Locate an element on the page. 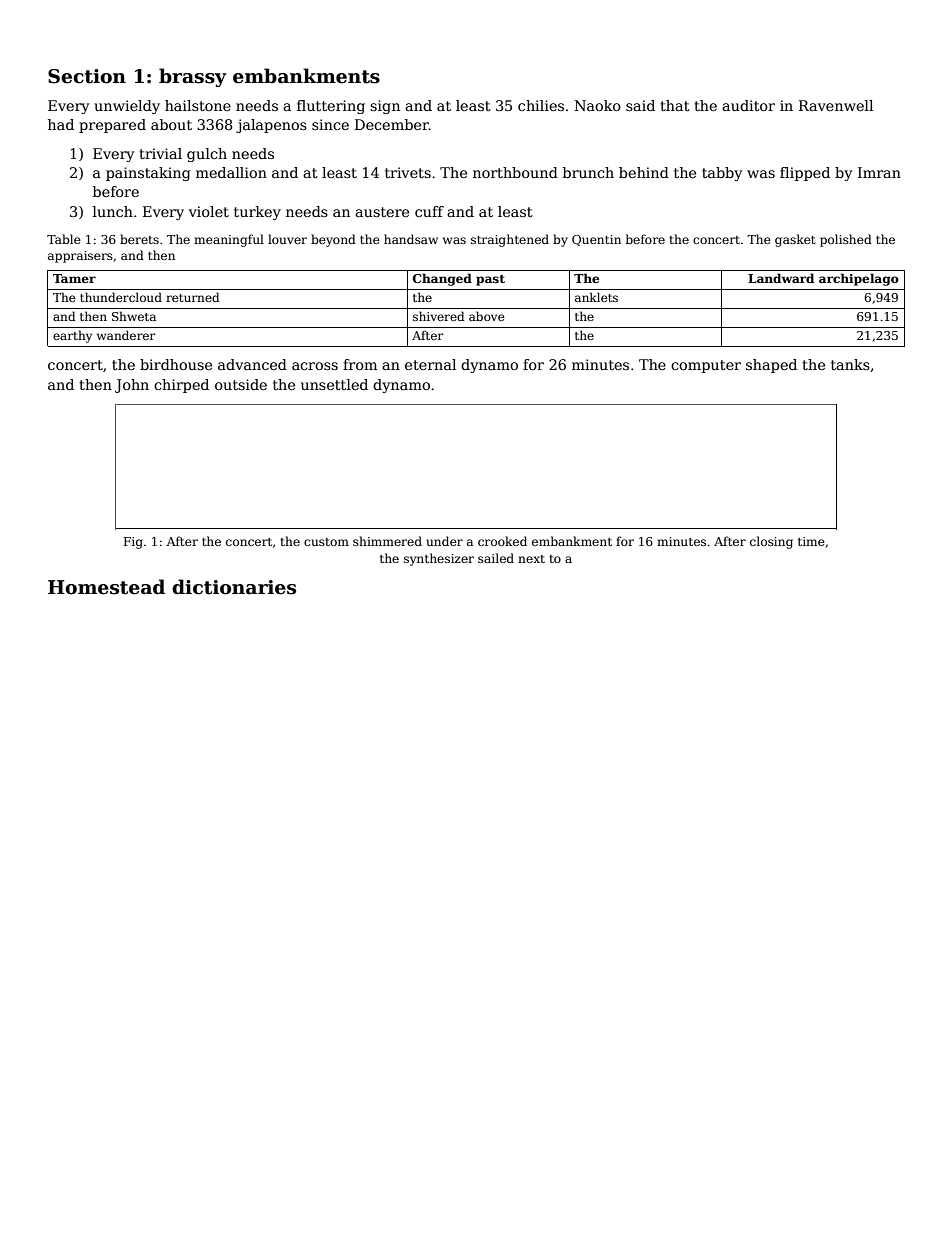 The width and height of the page is (952, 1233). John is located at coordinates (132, 386).
